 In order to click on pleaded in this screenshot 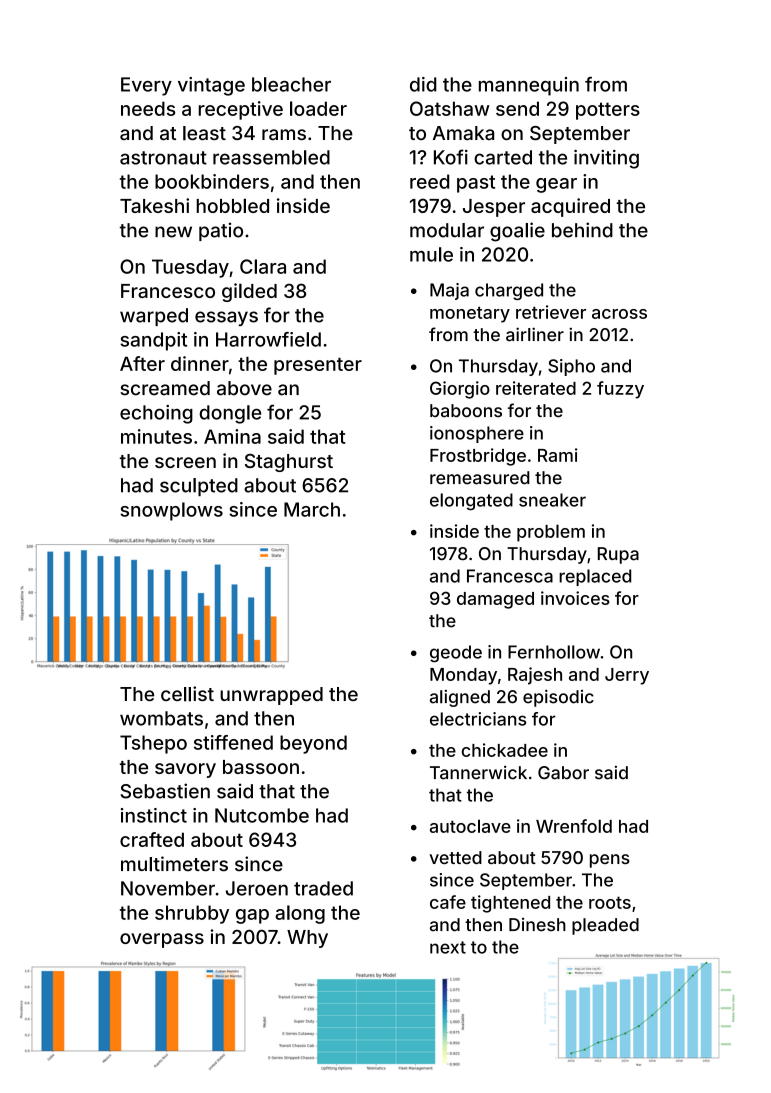, I will do `click(605, 926)`.
